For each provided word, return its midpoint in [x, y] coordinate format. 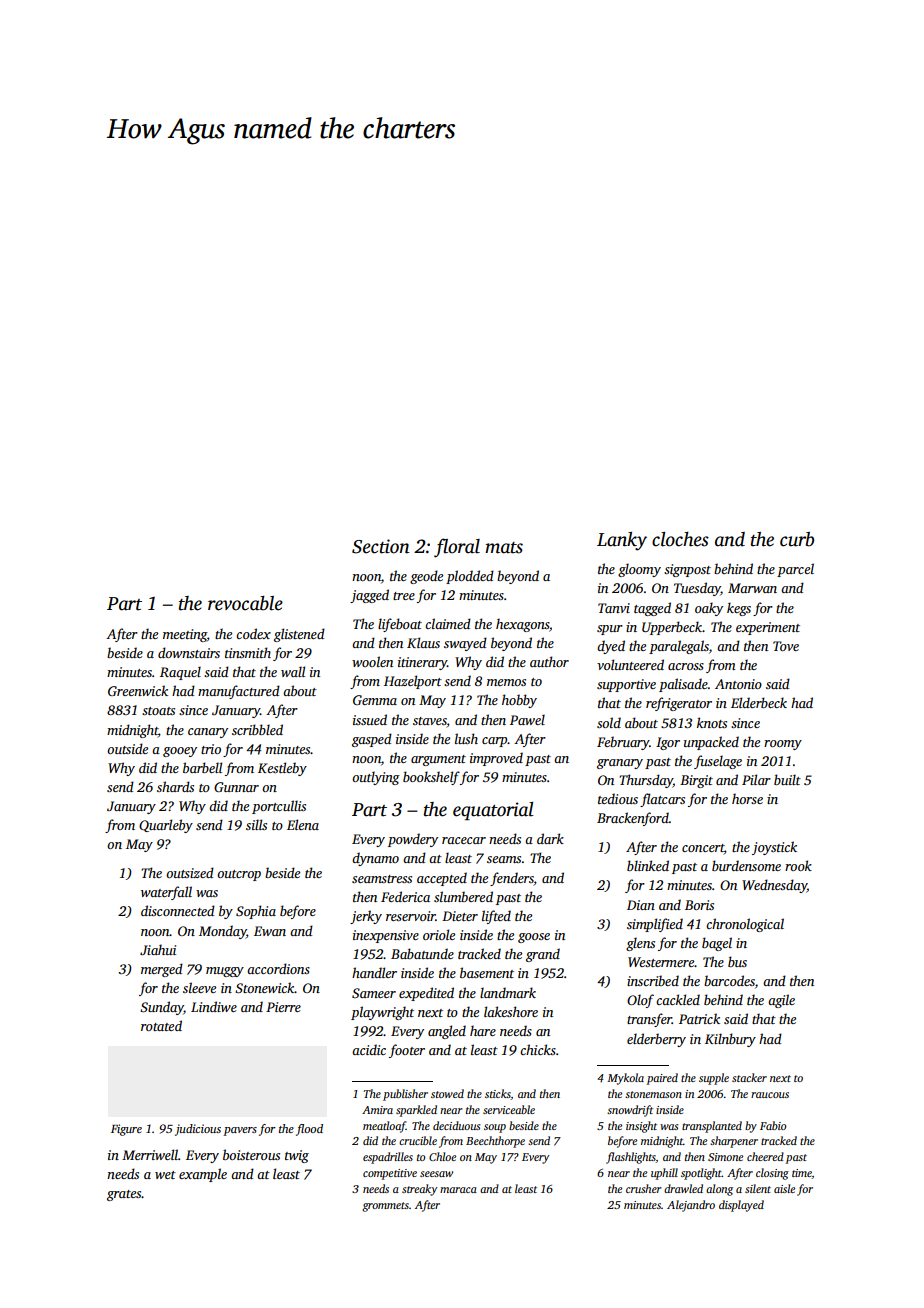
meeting [185, 635]
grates [124, 1195]
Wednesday [774, 886]
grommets [385, 1207]
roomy [783, 745]
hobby [519, 701]
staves [430, 721]
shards [175, 786]
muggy [225, 972]
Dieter [460, 916]
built [787, 779]
